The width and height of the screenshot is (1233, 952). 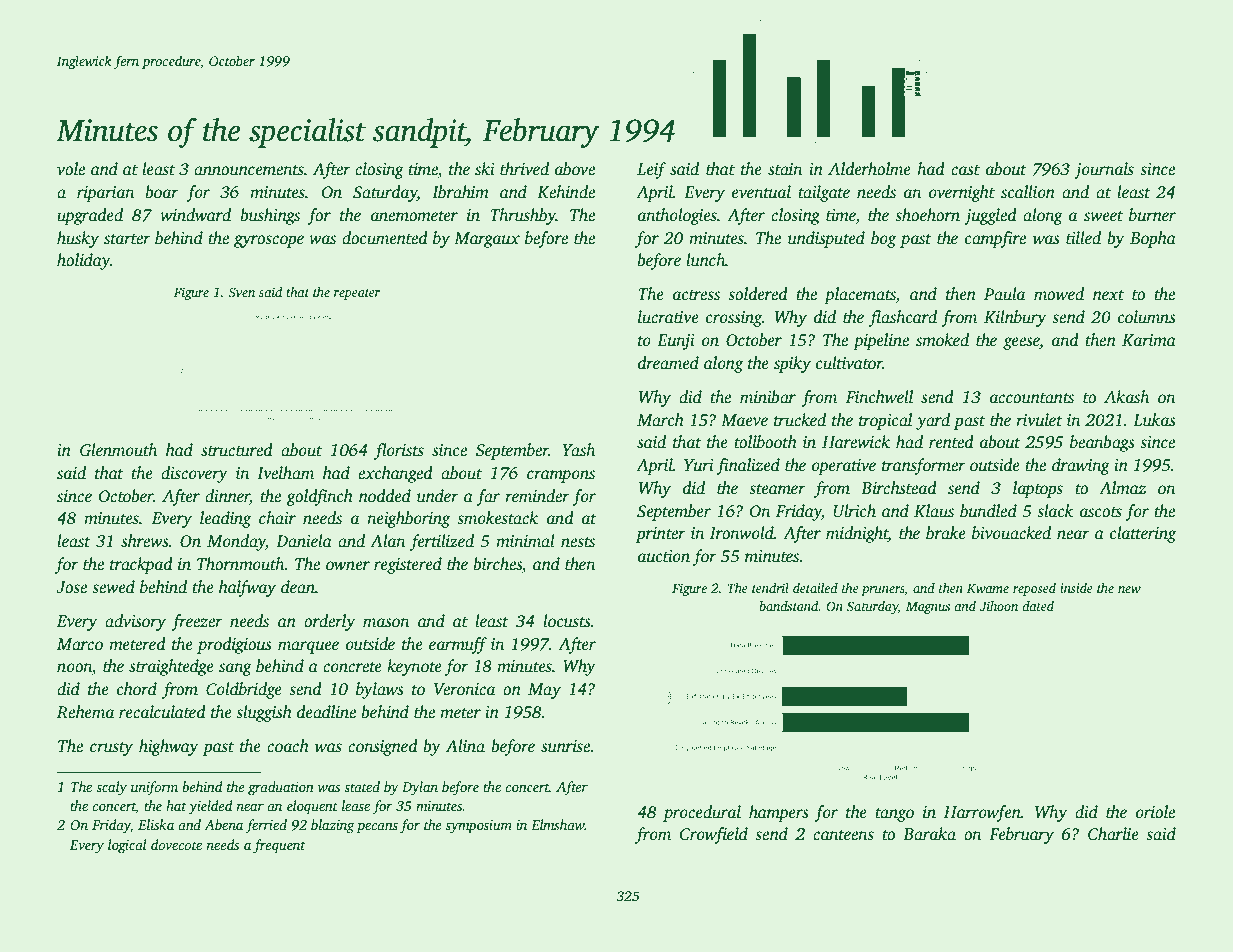 I want to click on clattering, so click(x=1143, y=534).
